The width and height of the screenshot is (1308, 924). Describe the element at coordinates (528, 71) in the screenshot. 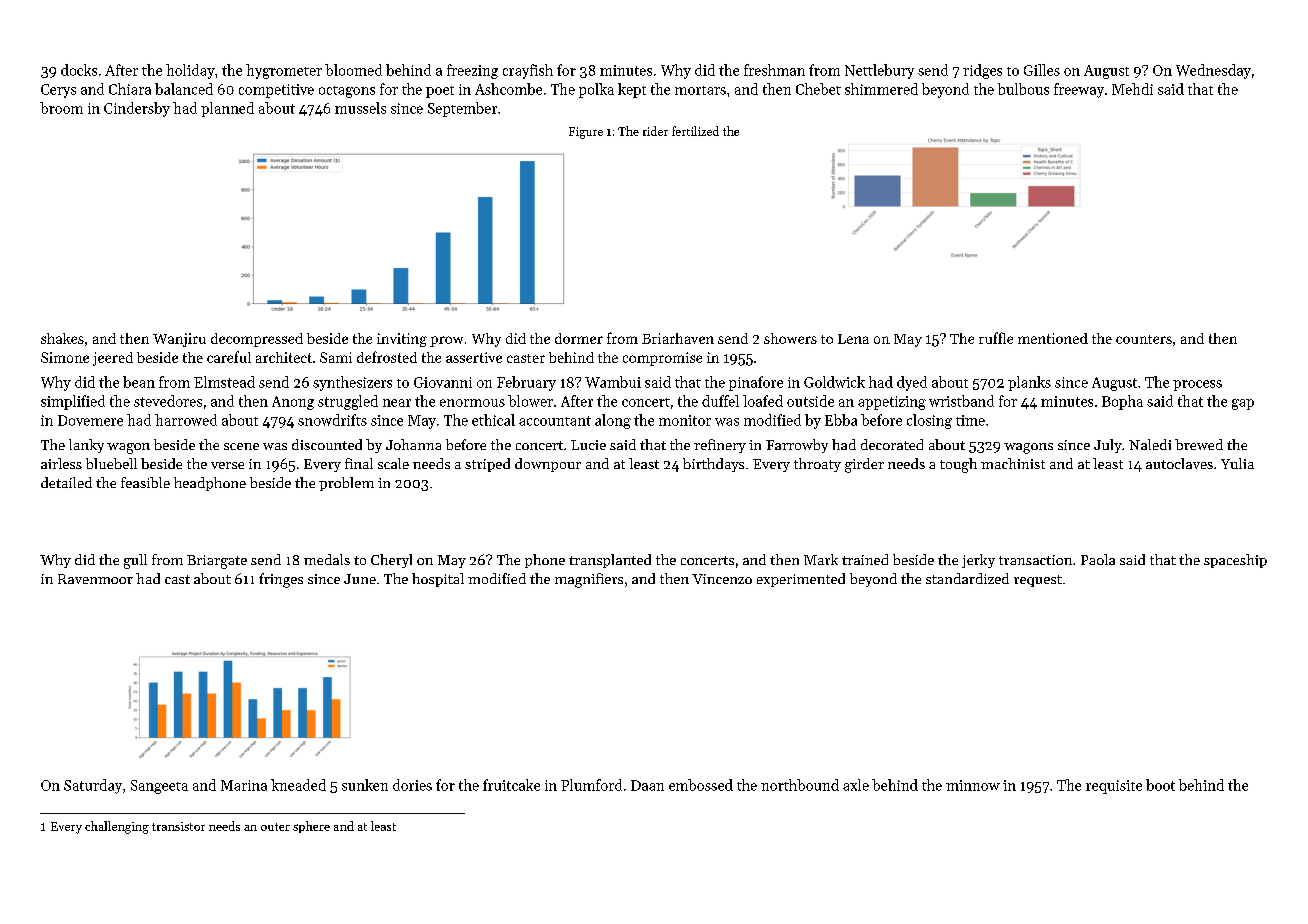

I see `crayfish` at that location.
